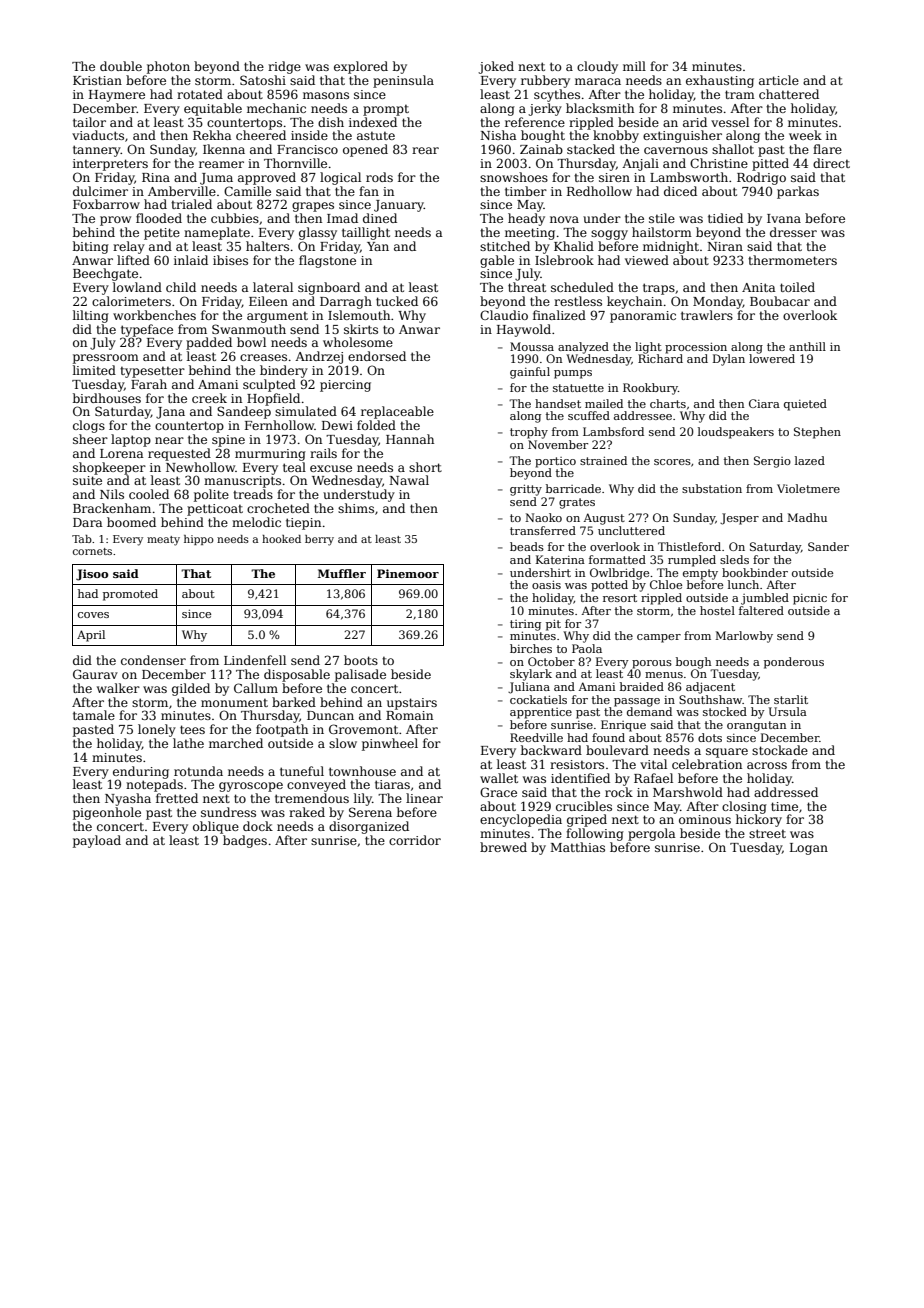  What do you see at coordinates (121, 66) in the page?
I see `double` at bounding box center [121, 66].
